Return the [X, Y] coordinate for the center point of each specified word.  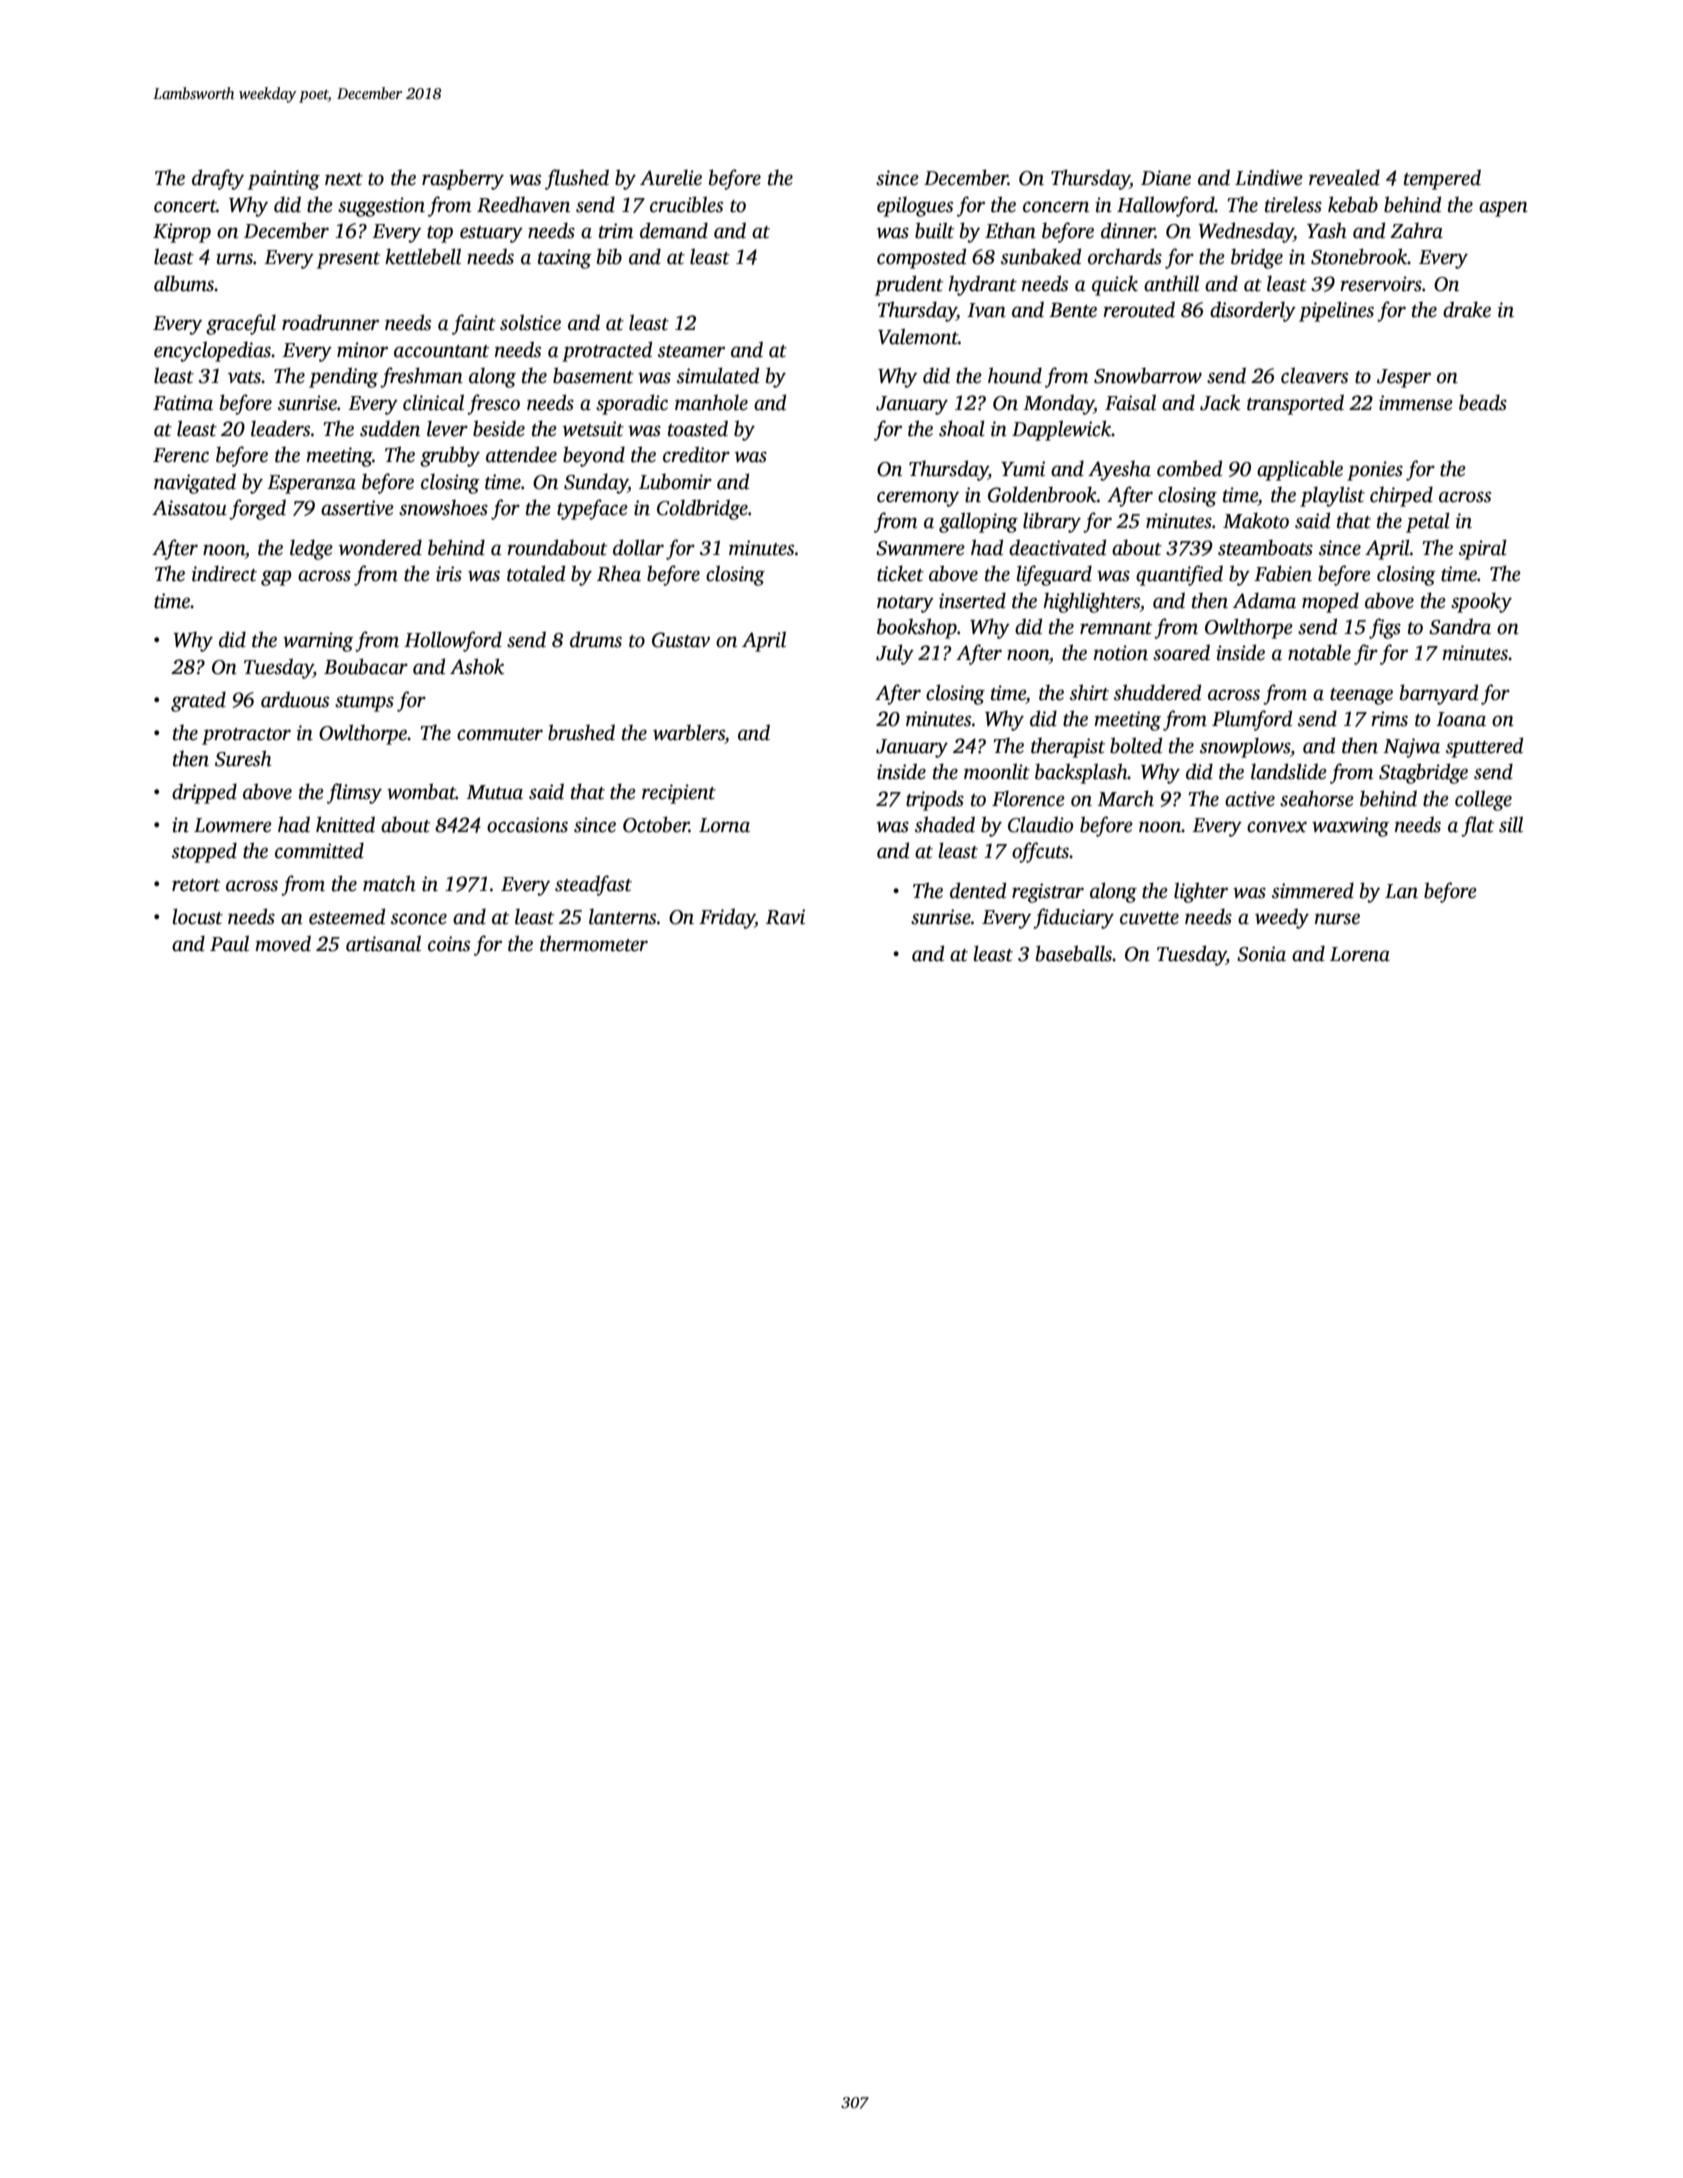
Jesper [1404, 378]
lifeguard [1054, 575]
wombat [421, 791]
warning [318, 642]
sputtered [1484, 747]
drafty [218, 179]
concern [1056, 207]
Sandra [1460, 626]
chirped [1401, 496]
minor [362, 350]
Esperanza [311, 484]
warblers [689, 732]
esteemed [347, 916]
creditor [696, 454]
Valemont [918, 336]
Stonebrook [1359, 256]
